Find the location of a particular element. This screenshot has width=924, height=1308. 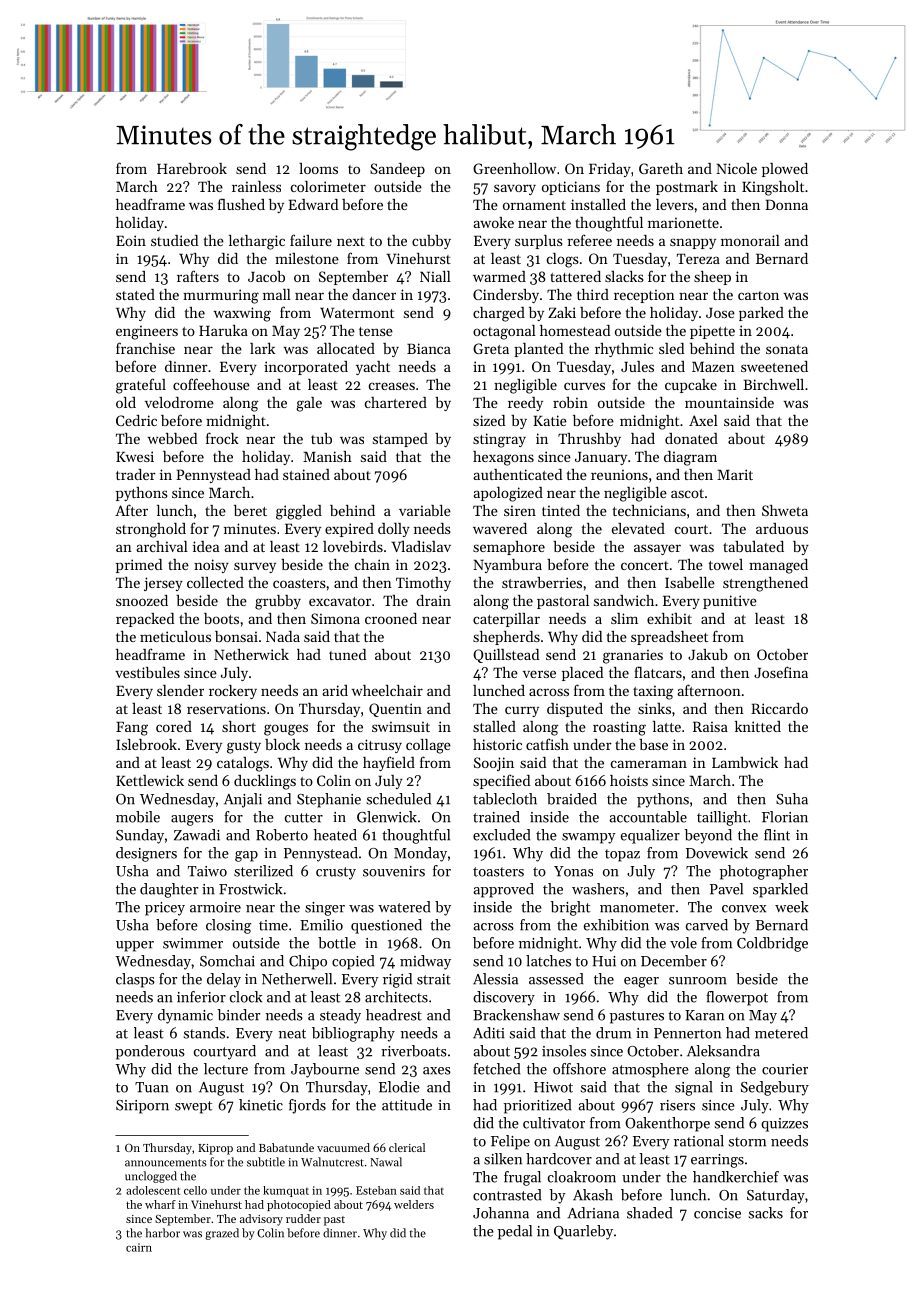

Vladislav is located at coordinates (421, 546).
